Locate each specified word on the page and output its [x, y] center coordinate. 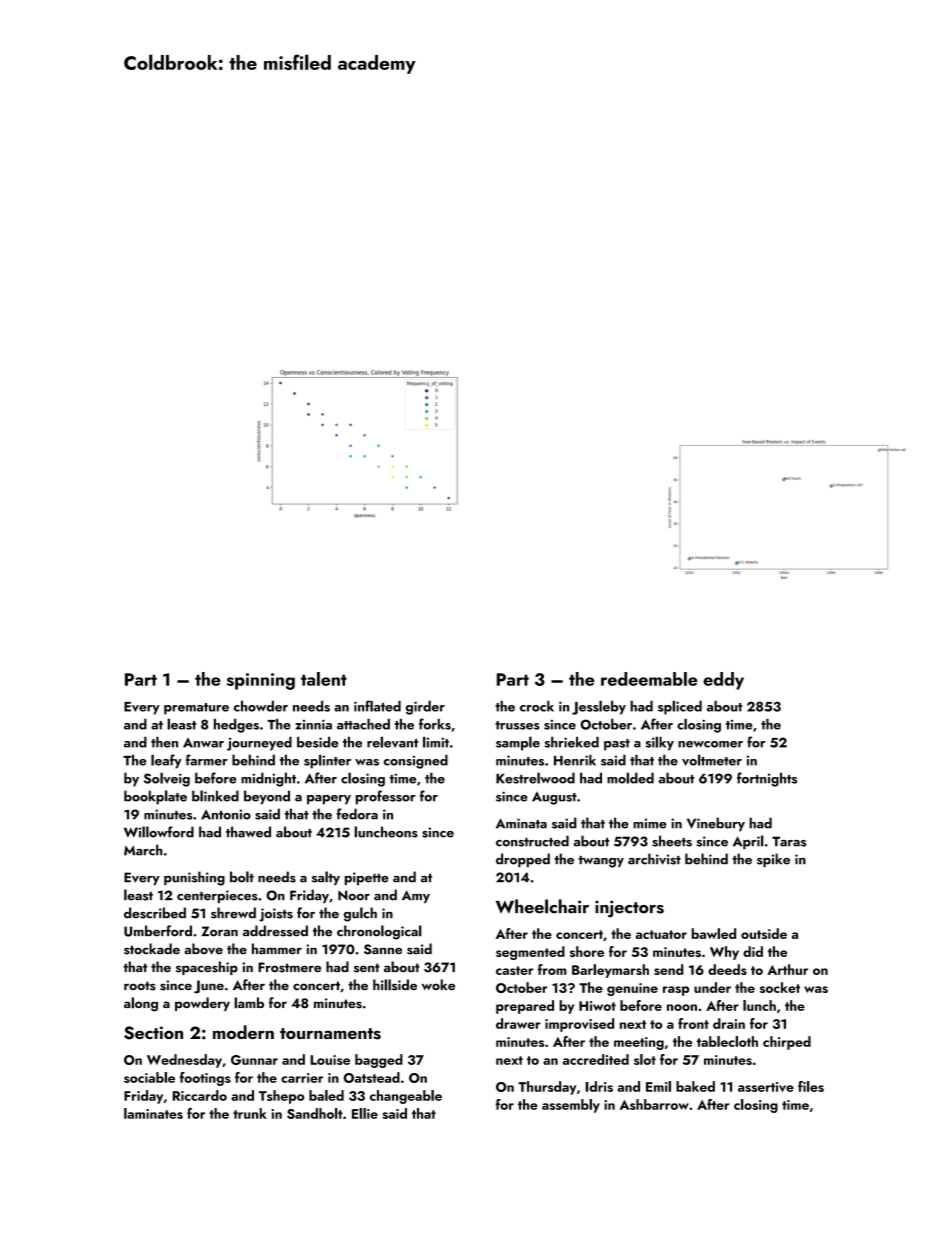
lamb [249, 1003]
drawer [518, 1023]
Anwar [203, 743]
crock [537, 706]
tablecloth [727, 1041]
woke [438, 984]
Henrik [575, 760]
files [811, 1086]
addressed [275, 931]
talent [324, 679]
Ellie [365, 1113]
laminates [153, 1113]
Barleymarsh [610, 971]
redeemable [649, 679]
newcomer [710, 744]
